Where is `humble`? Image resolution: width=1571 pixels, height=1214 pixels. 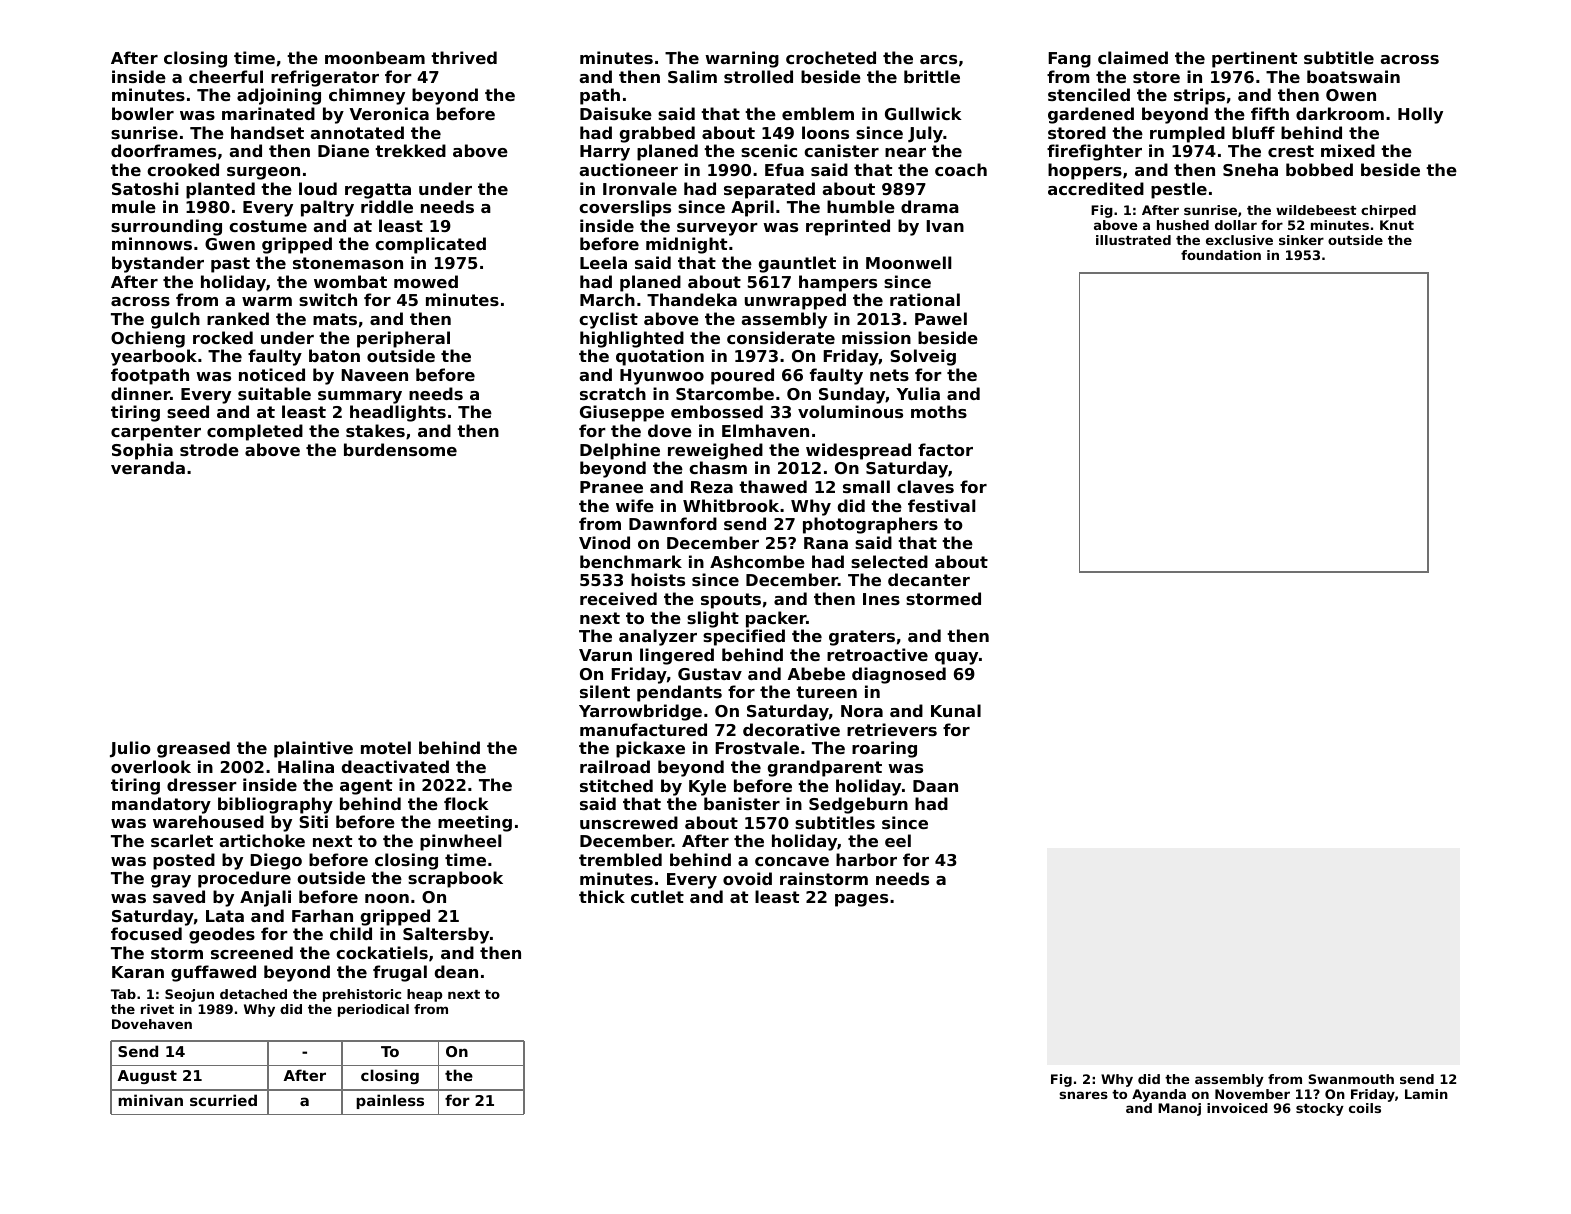 humble is located at coordinates (861, 206).
